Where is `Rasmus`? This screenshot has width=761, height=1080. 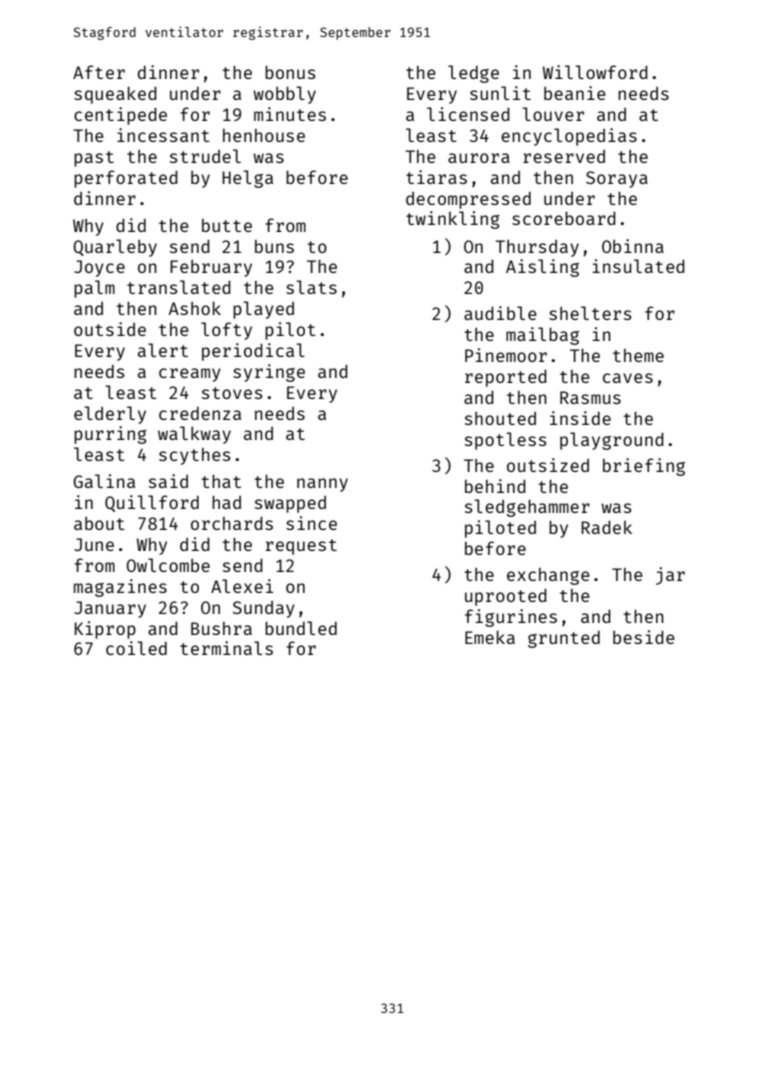
Rasmus is located at coordinates (590, 397).
